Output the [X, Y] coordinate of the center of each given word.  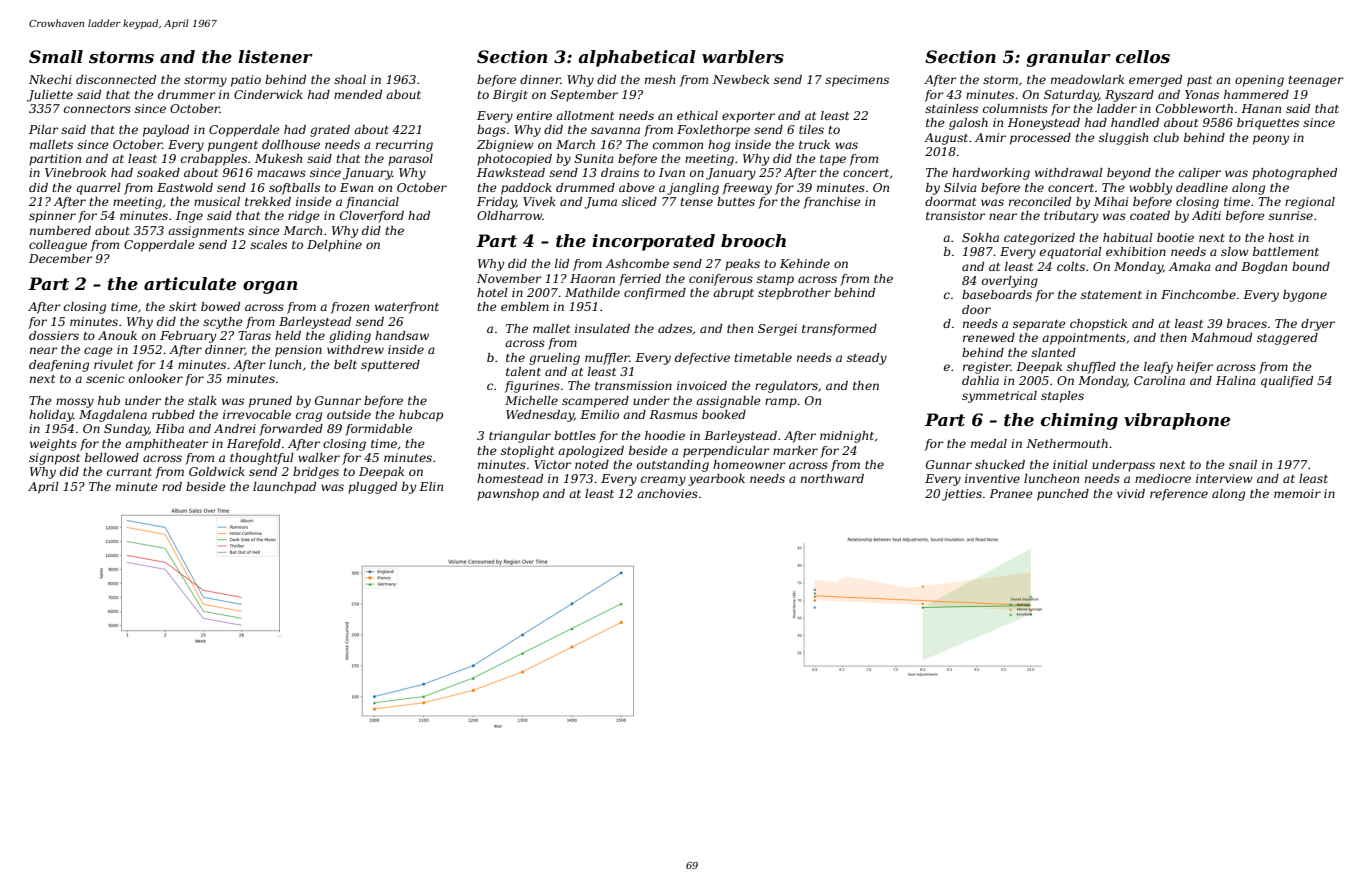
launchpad [284, 488]
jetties [962, 495]
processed [1040, 139]
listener [275, 57]
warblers [743, 56]
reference [1179, 495]
